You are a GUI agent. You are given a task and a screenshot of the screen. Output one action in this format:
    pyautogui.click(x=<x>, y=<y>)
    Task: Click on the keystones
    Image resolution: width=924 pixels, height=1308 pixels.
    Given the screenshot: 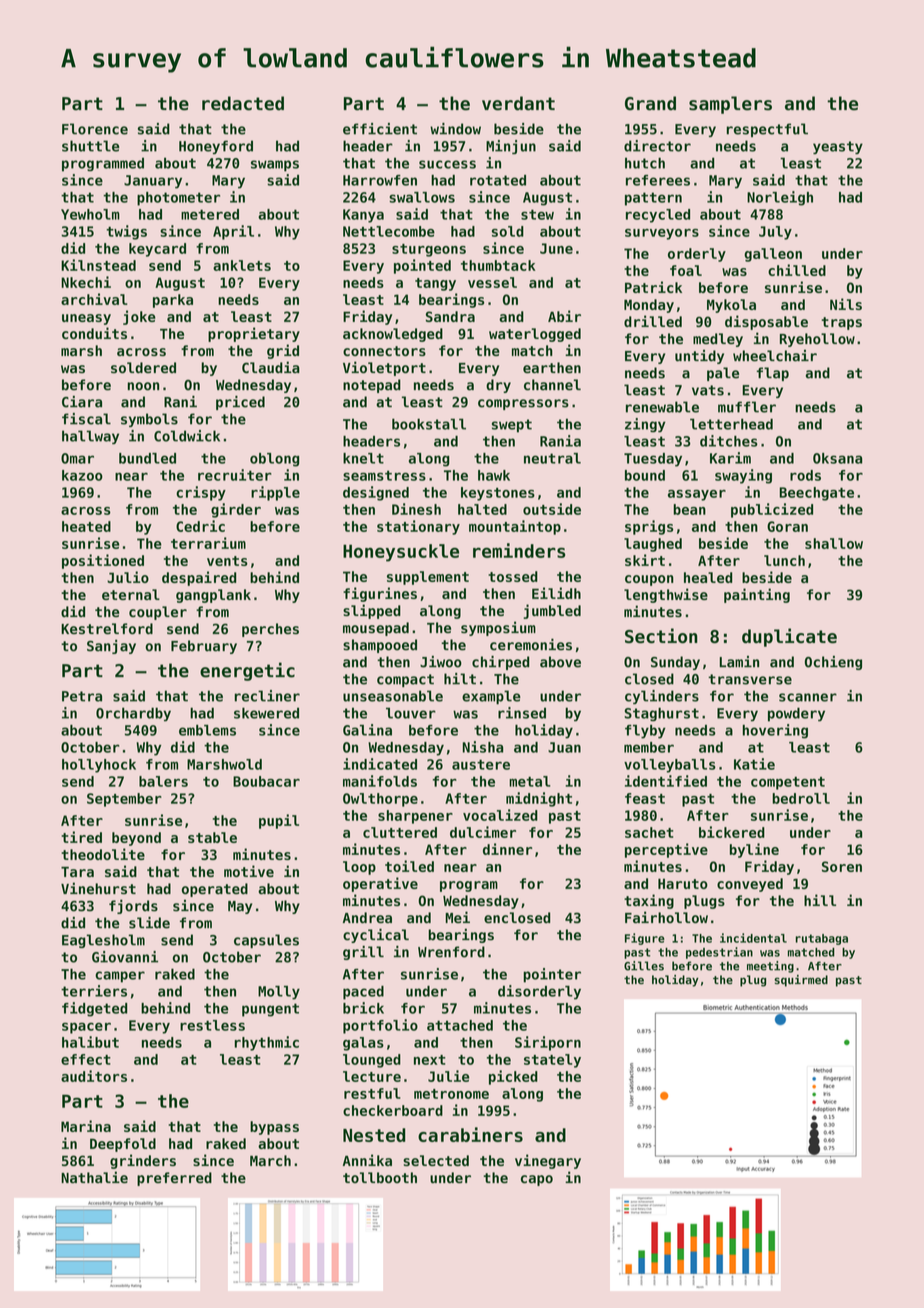 What is the action you would take?
    pyautogui.click(x=498, y=494)
